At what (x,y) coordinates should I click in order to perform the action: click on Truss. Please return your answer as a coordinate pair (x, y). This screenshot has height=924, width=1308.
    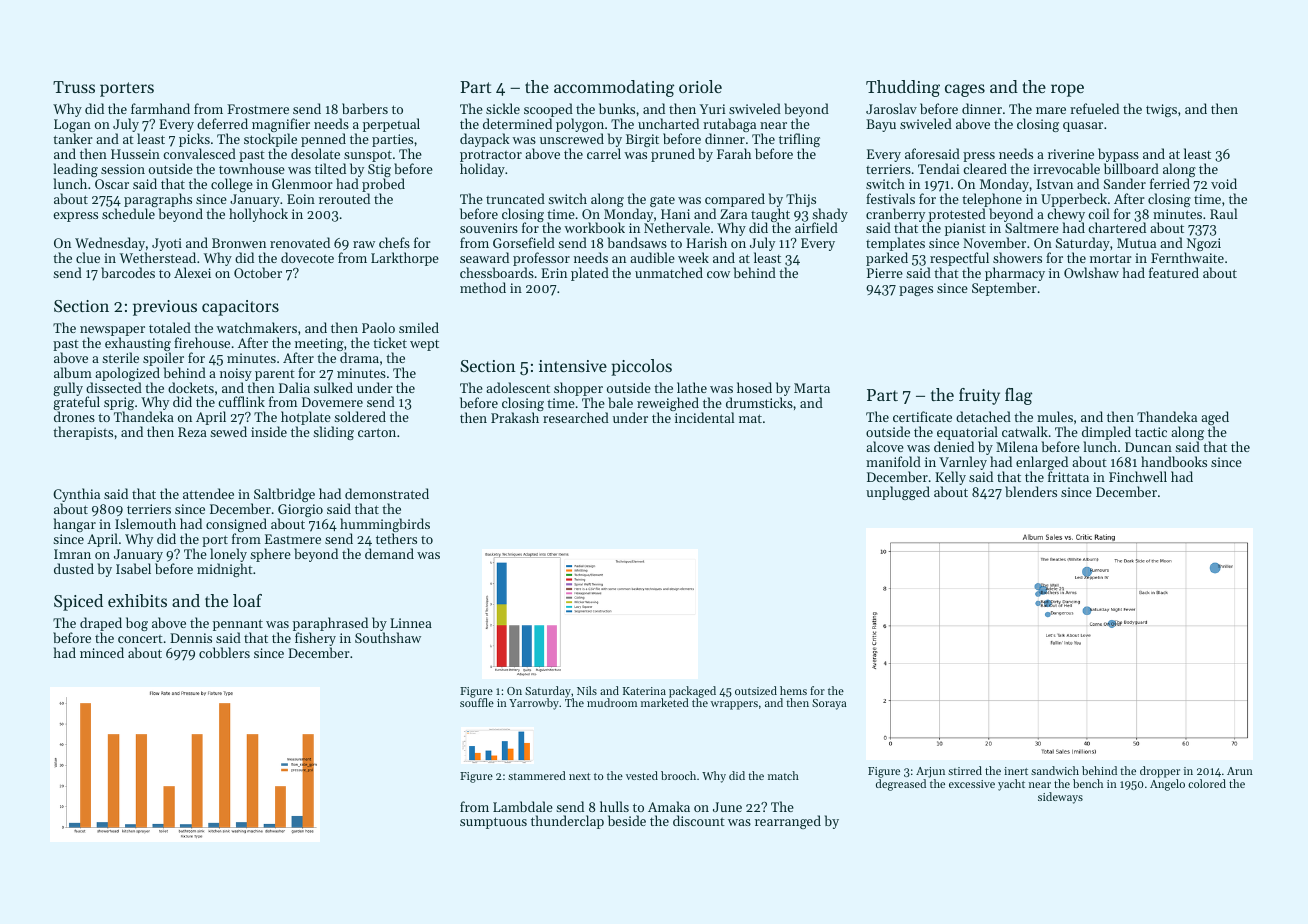
    Looking at the image, I should click on (74, 87).
